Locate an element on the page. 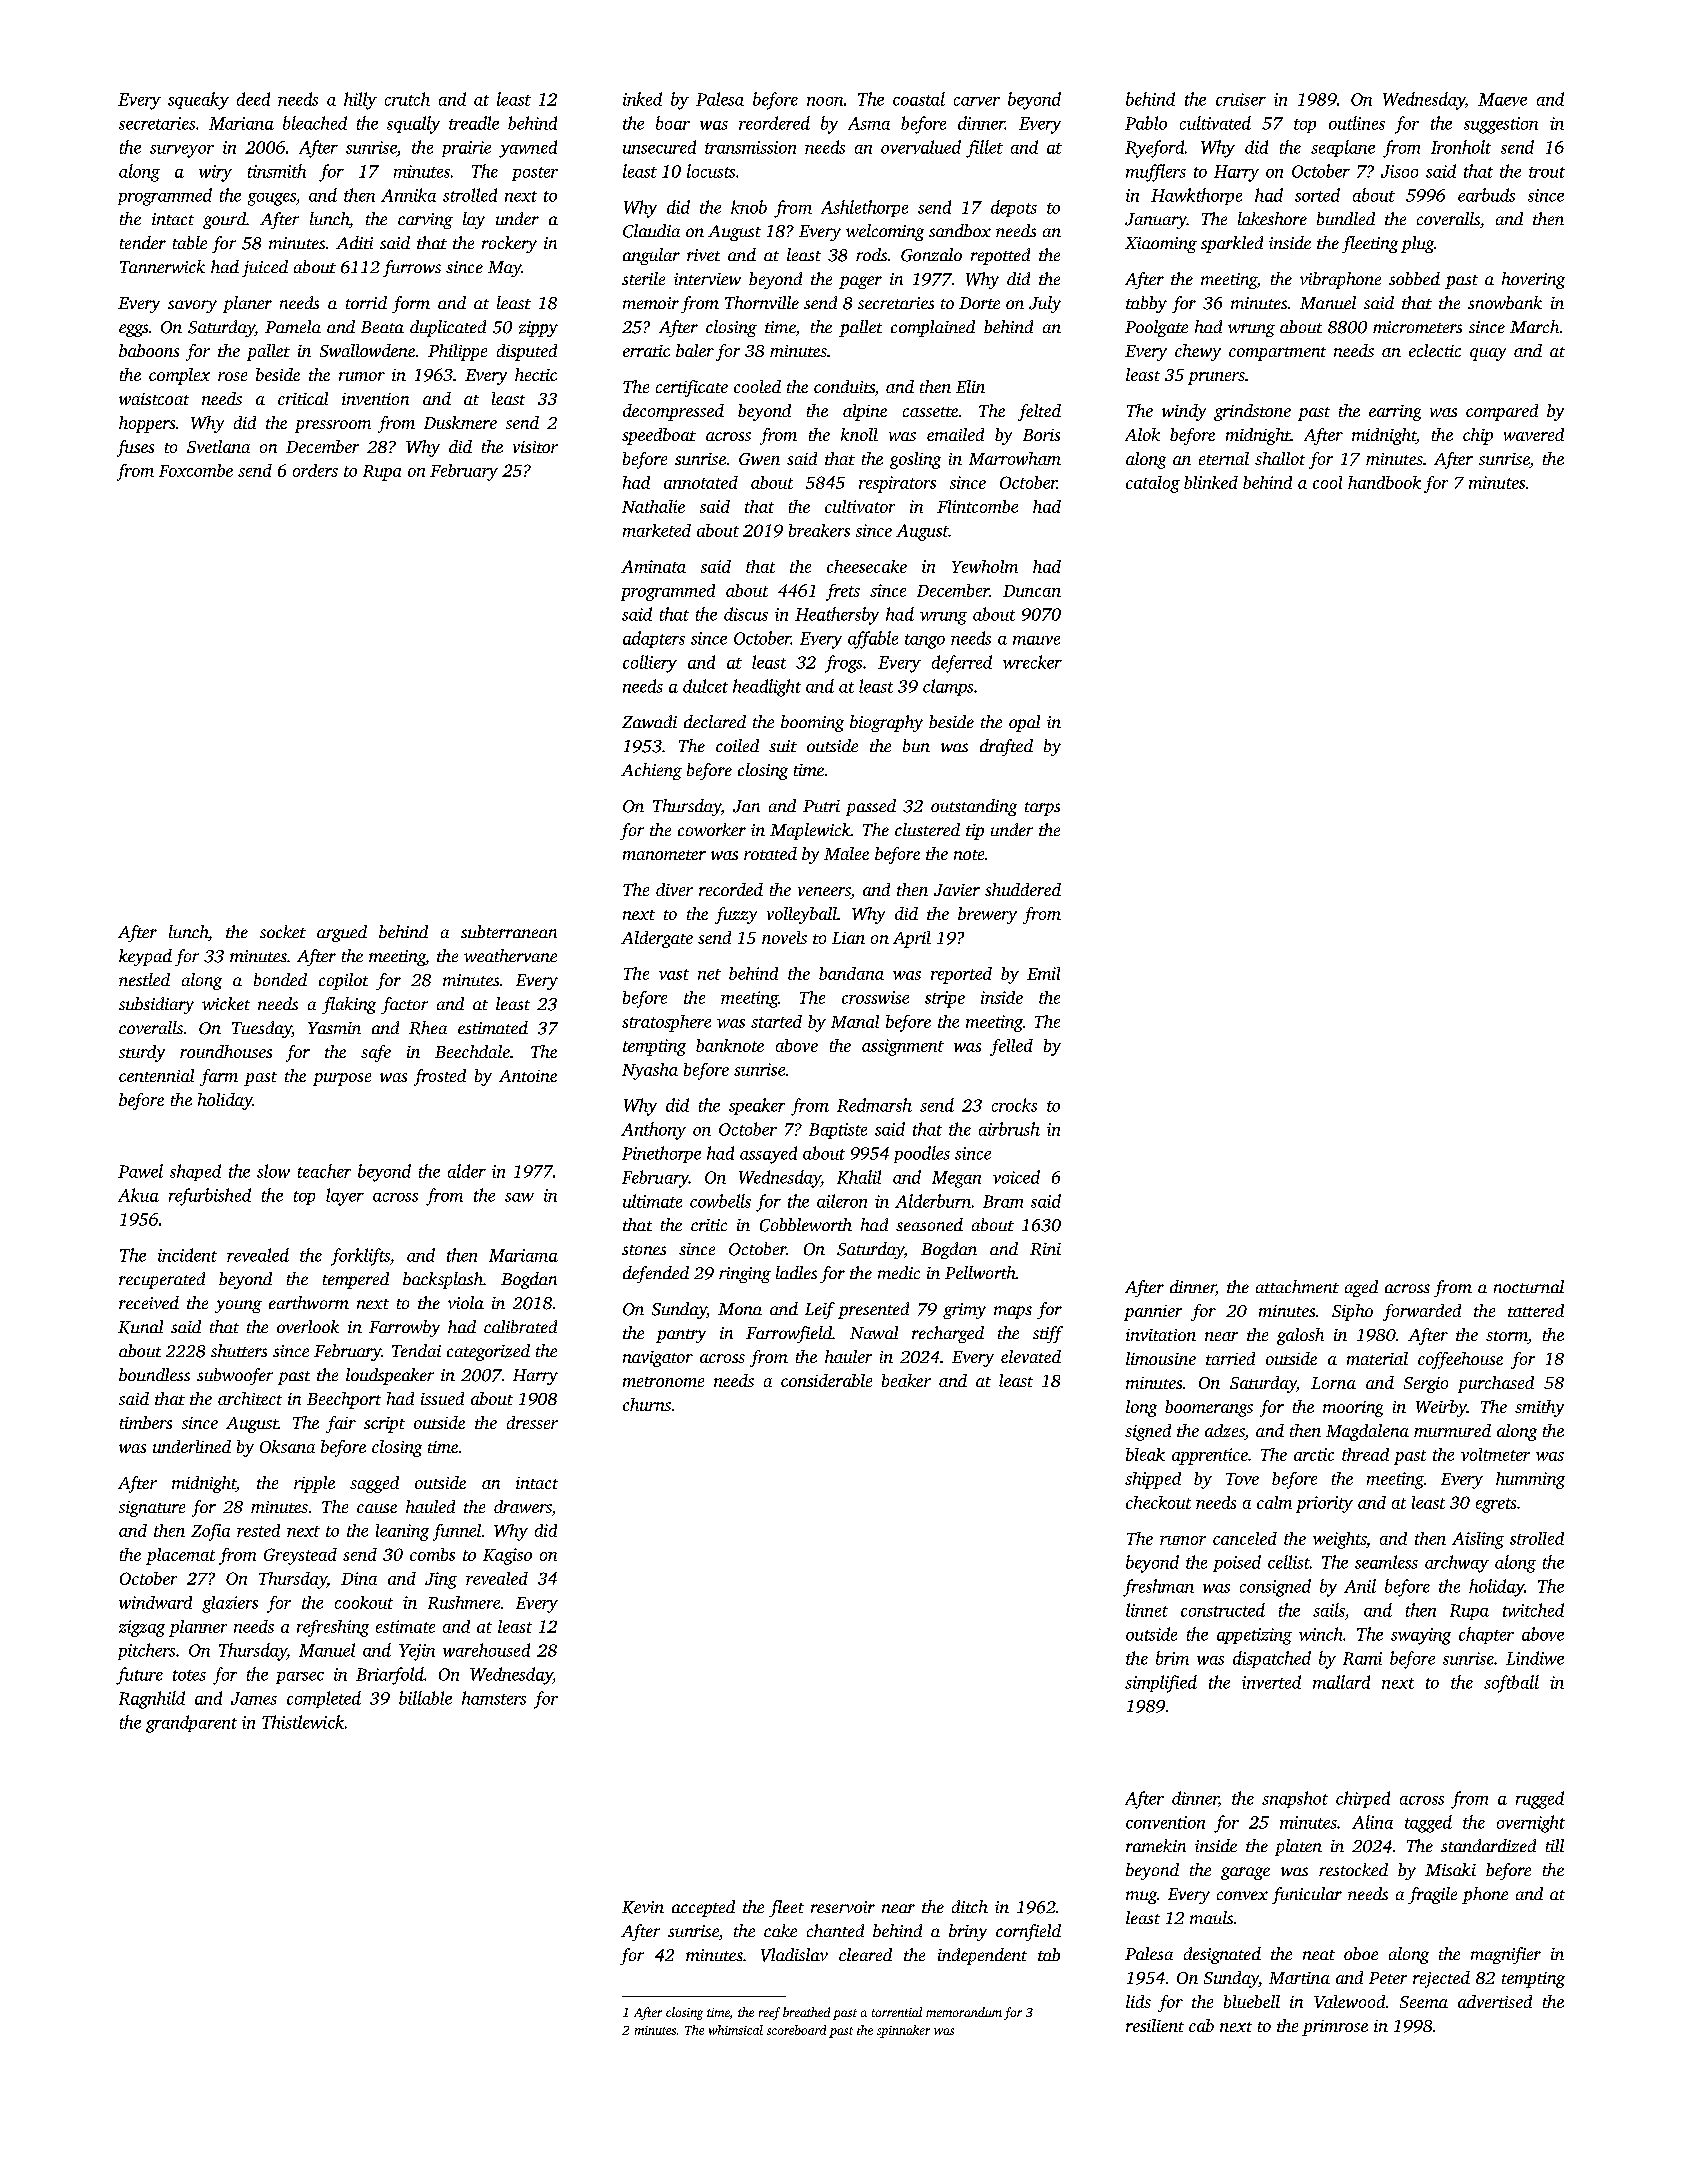 This image has height=2178, width=1683. Pamela is located at coordinates (293, 326).
